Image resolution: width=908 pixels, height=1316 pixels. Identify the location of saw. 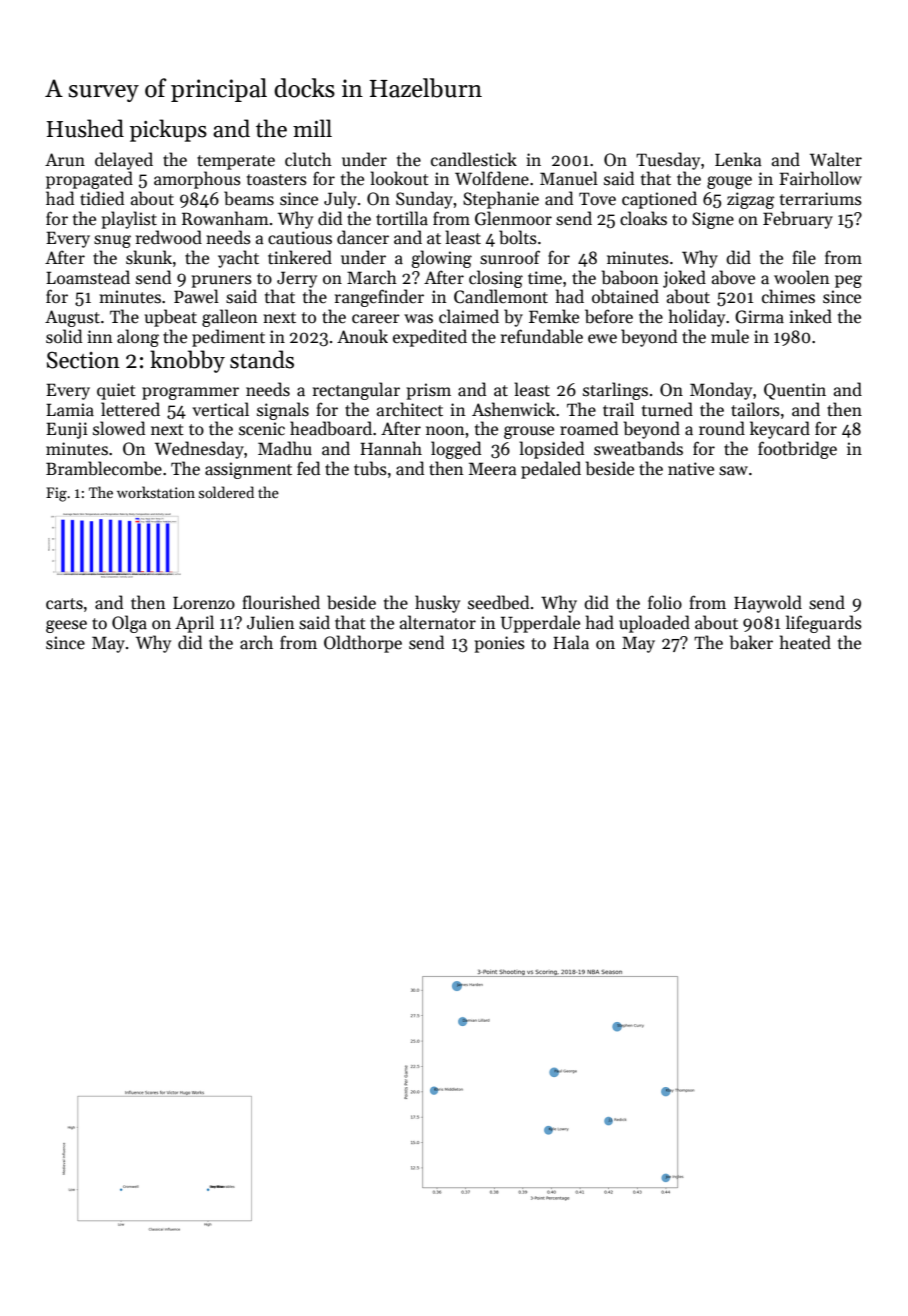
(733, 471).
